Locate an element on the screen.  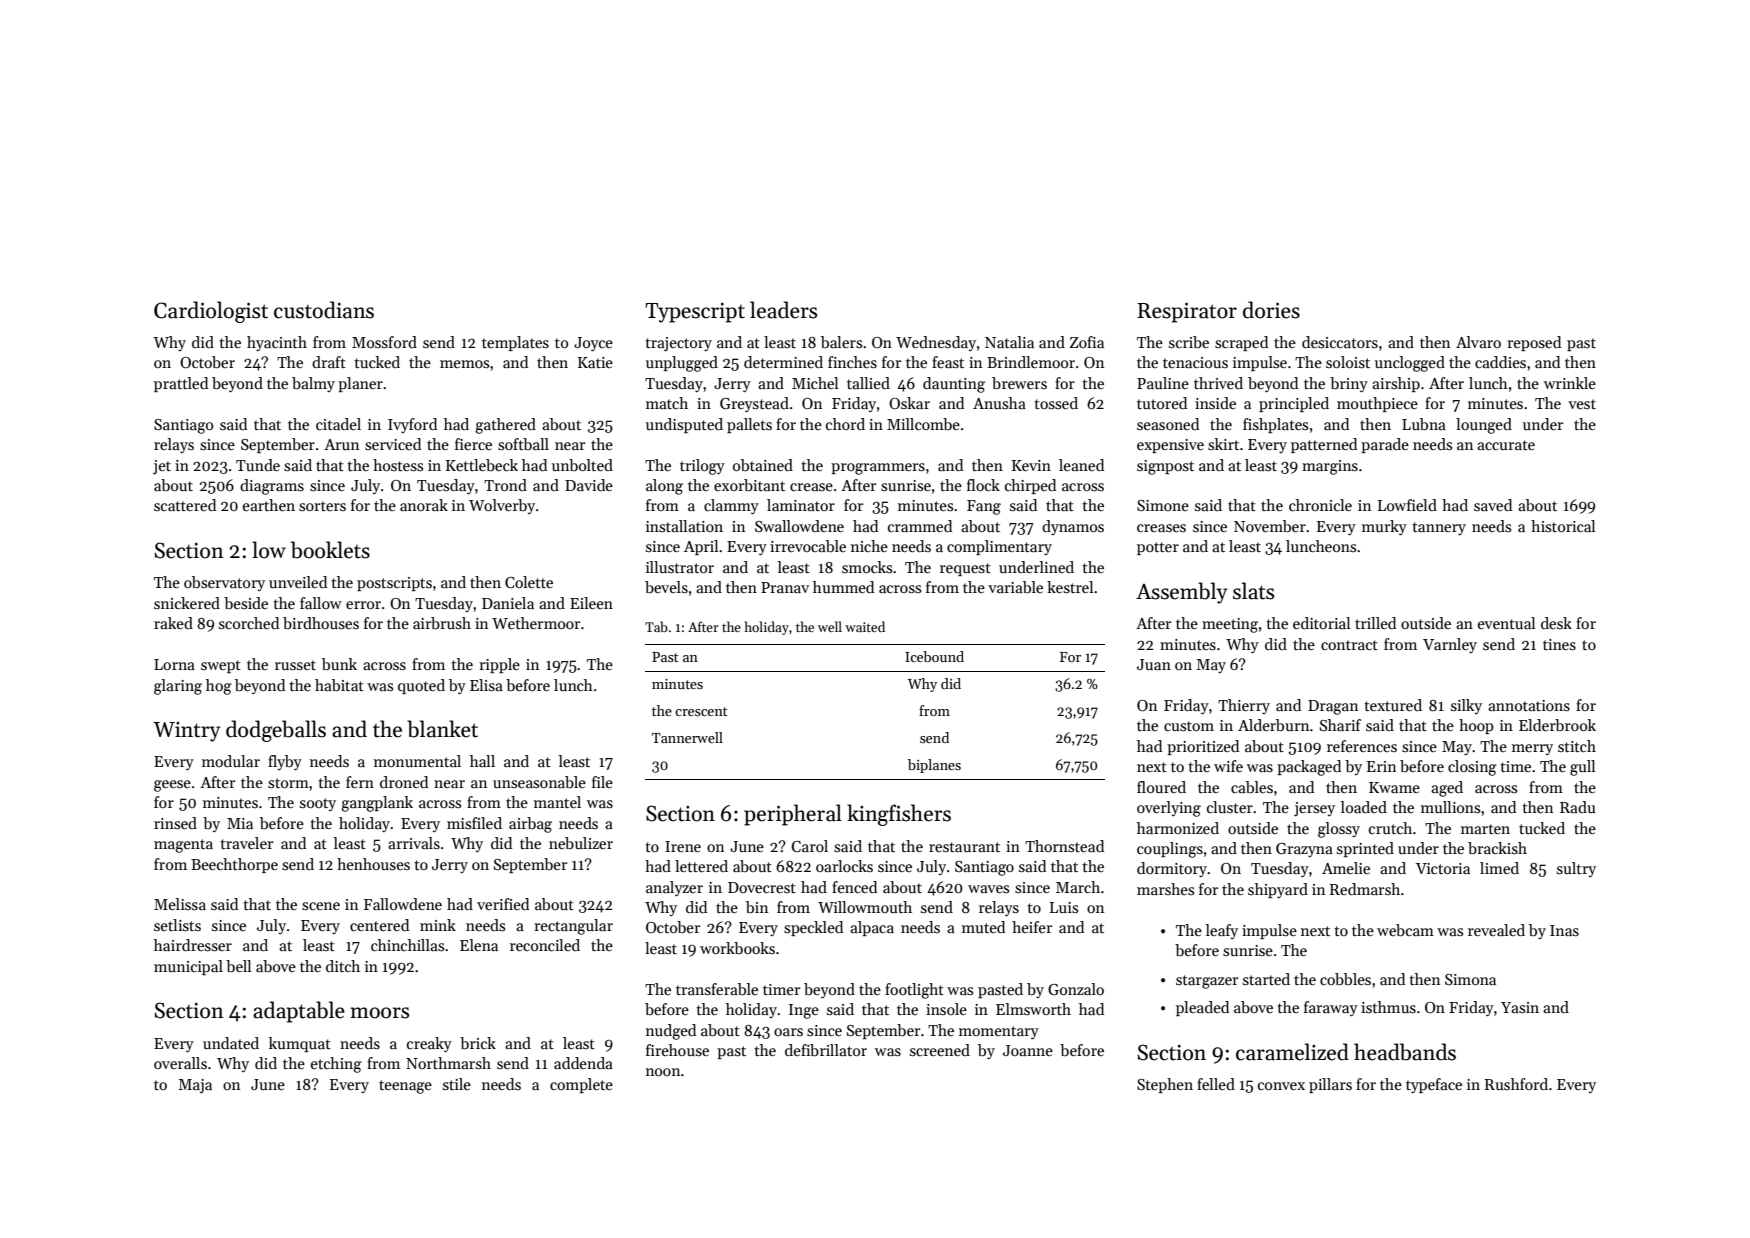
brick is located at coordinates (478, 1043).
